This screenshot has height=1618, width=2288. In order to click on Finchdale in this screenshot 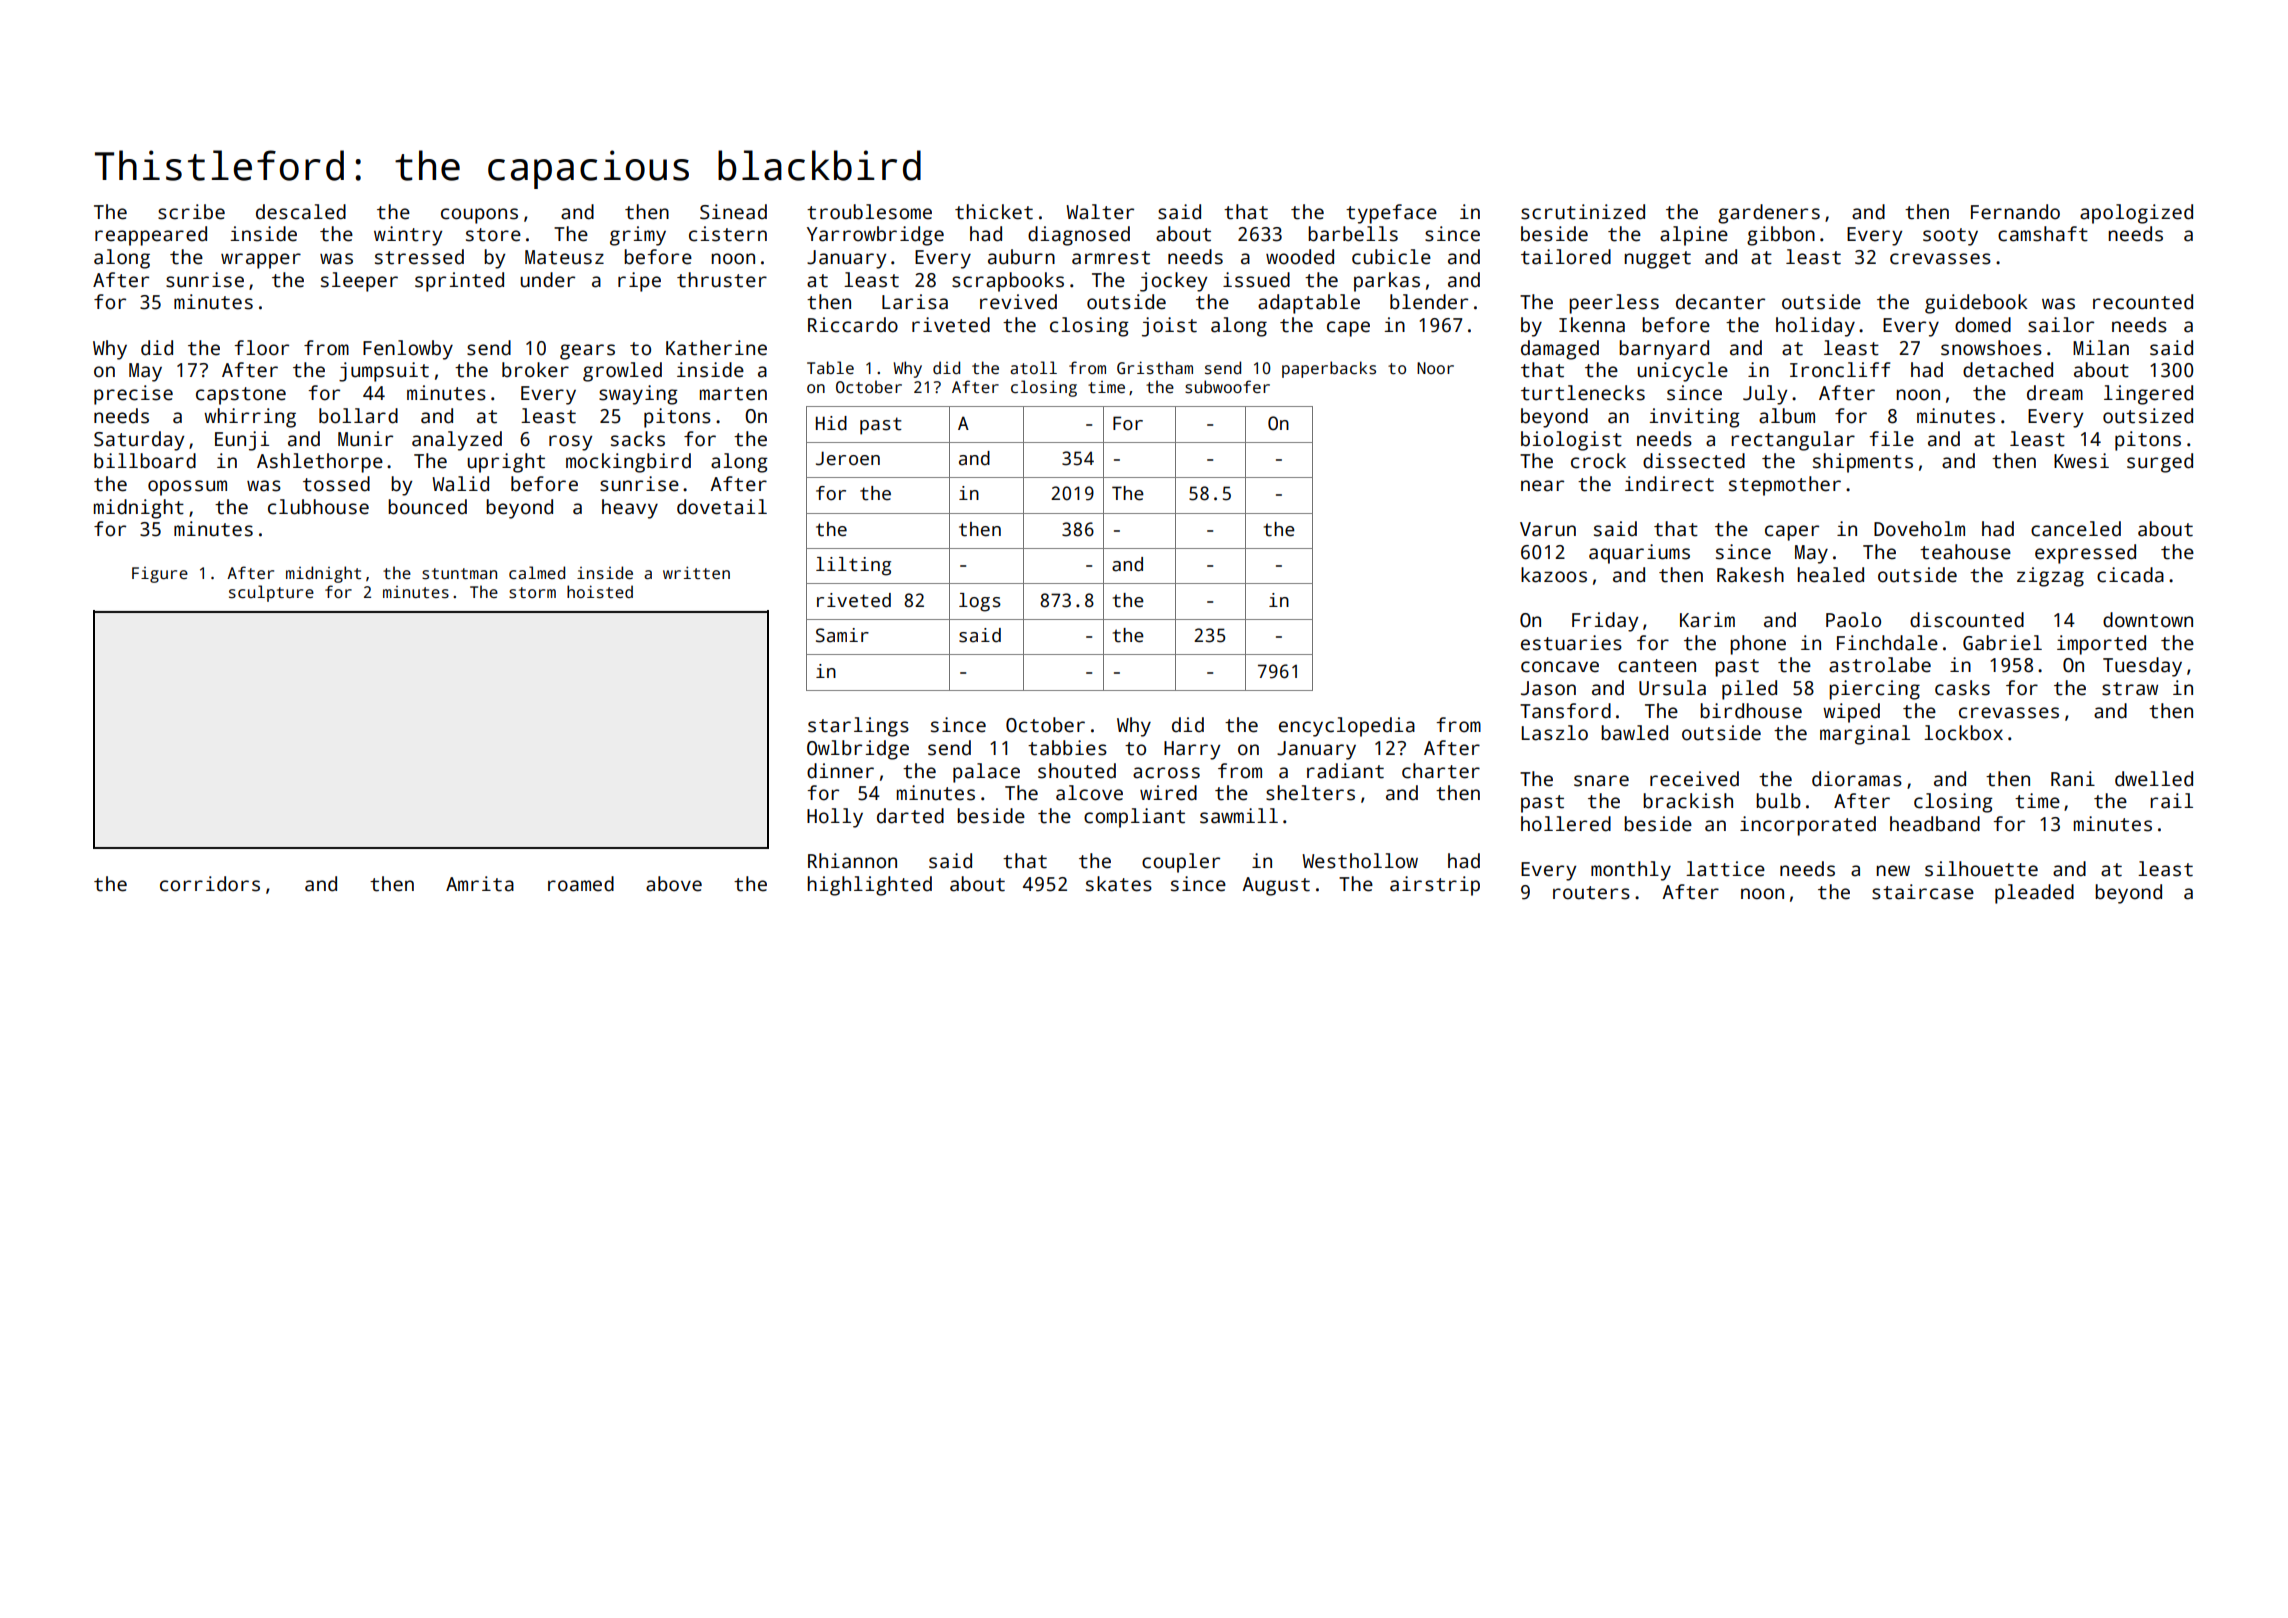, I will do `click(1887, 643)`.
